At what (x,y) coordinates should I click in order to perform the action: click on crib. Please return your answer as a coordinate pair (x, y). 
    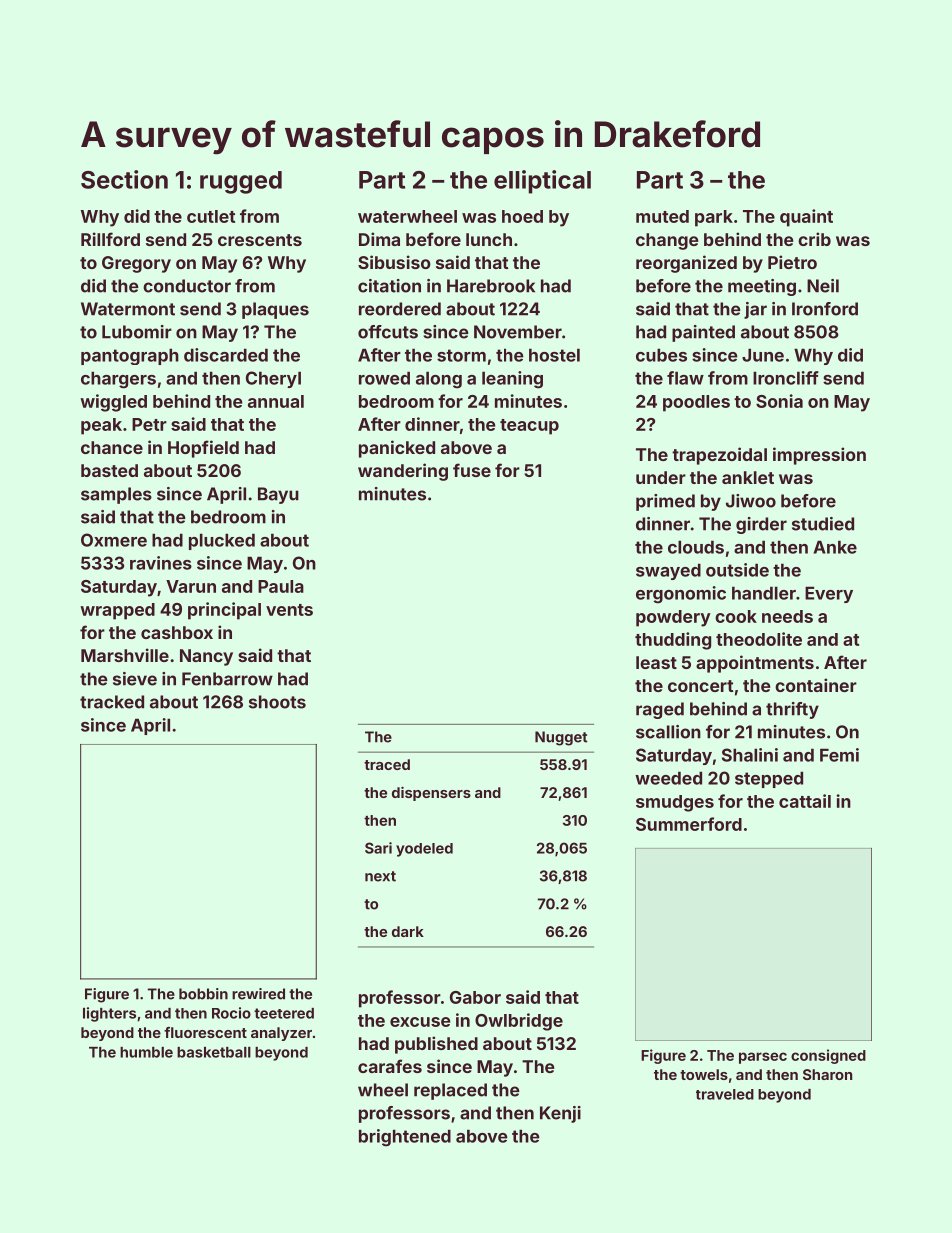
    Looking at the image, I should click on (814, 239).
